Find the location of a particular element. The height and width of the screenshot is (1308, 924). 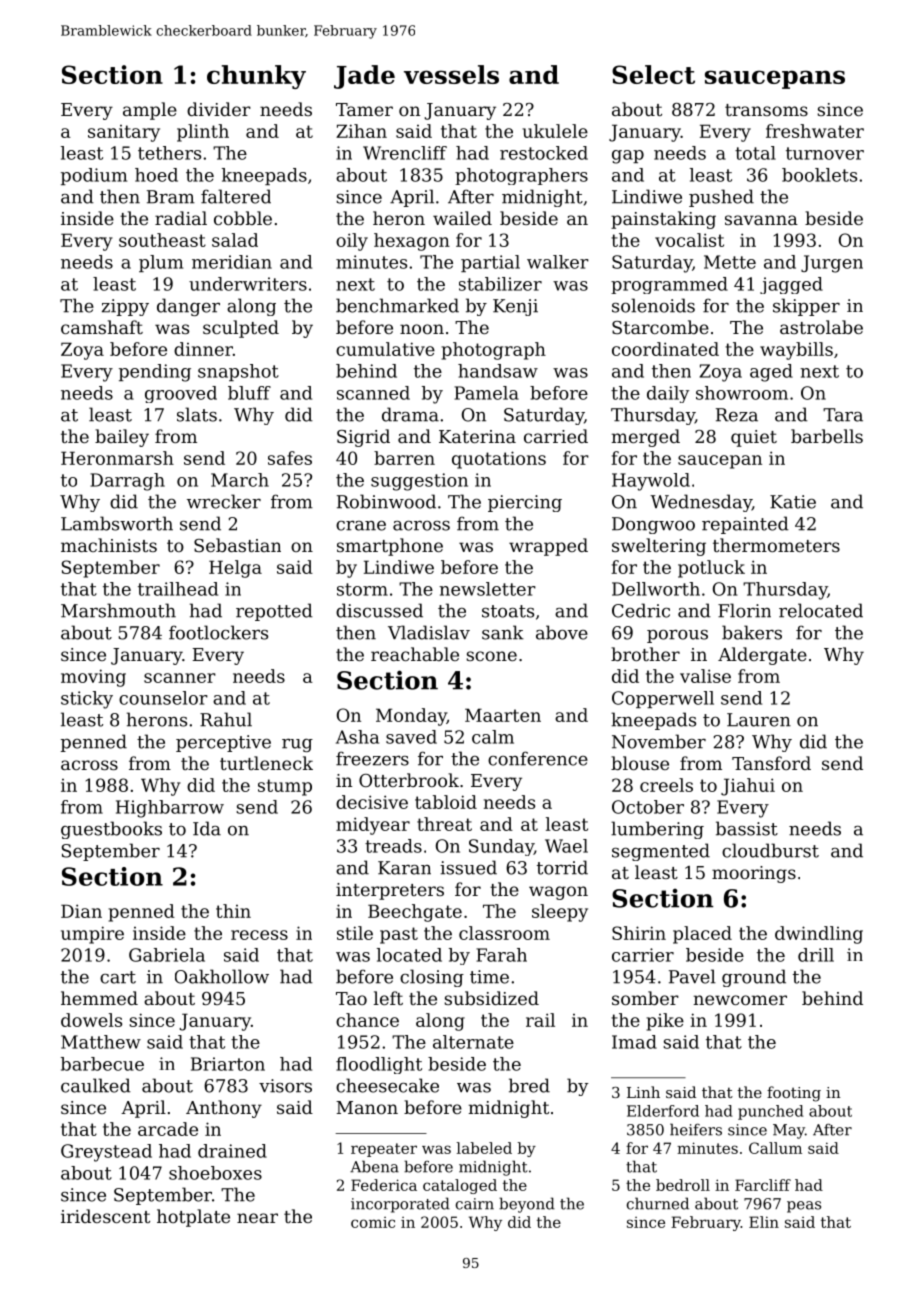

drained is located at coordinates (232, 1151).
